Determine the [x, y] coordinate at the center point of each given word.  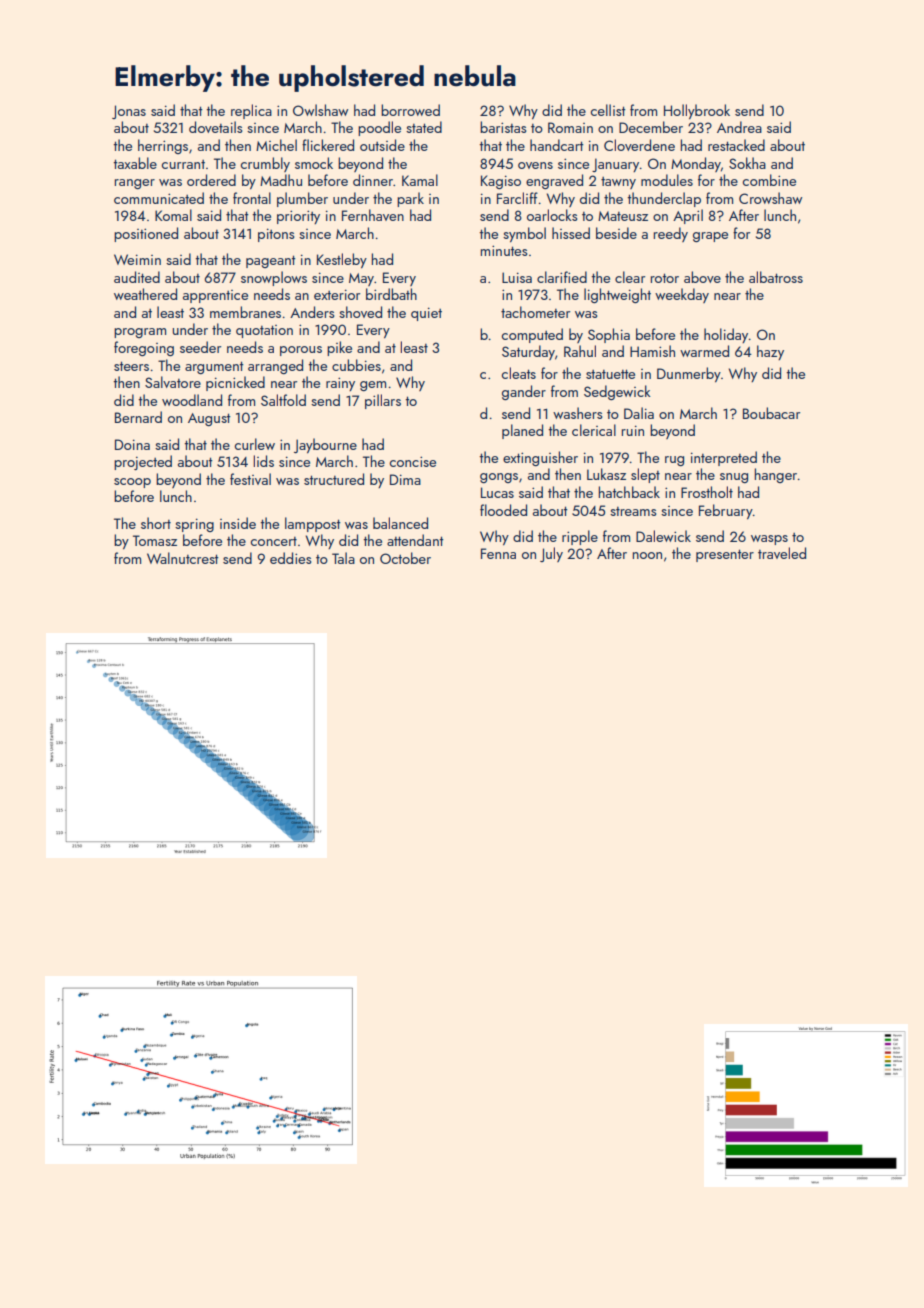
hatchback [629, 492]
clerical [594, 430]
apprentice [215, 296]
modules [667, 180]
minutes [504, 250]
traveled [782, 553]
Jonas [129, 112]
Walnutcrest [183, 558]
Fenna [498, 553]
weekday [682, 295]
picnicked [235, 383]
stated [424, 127]
